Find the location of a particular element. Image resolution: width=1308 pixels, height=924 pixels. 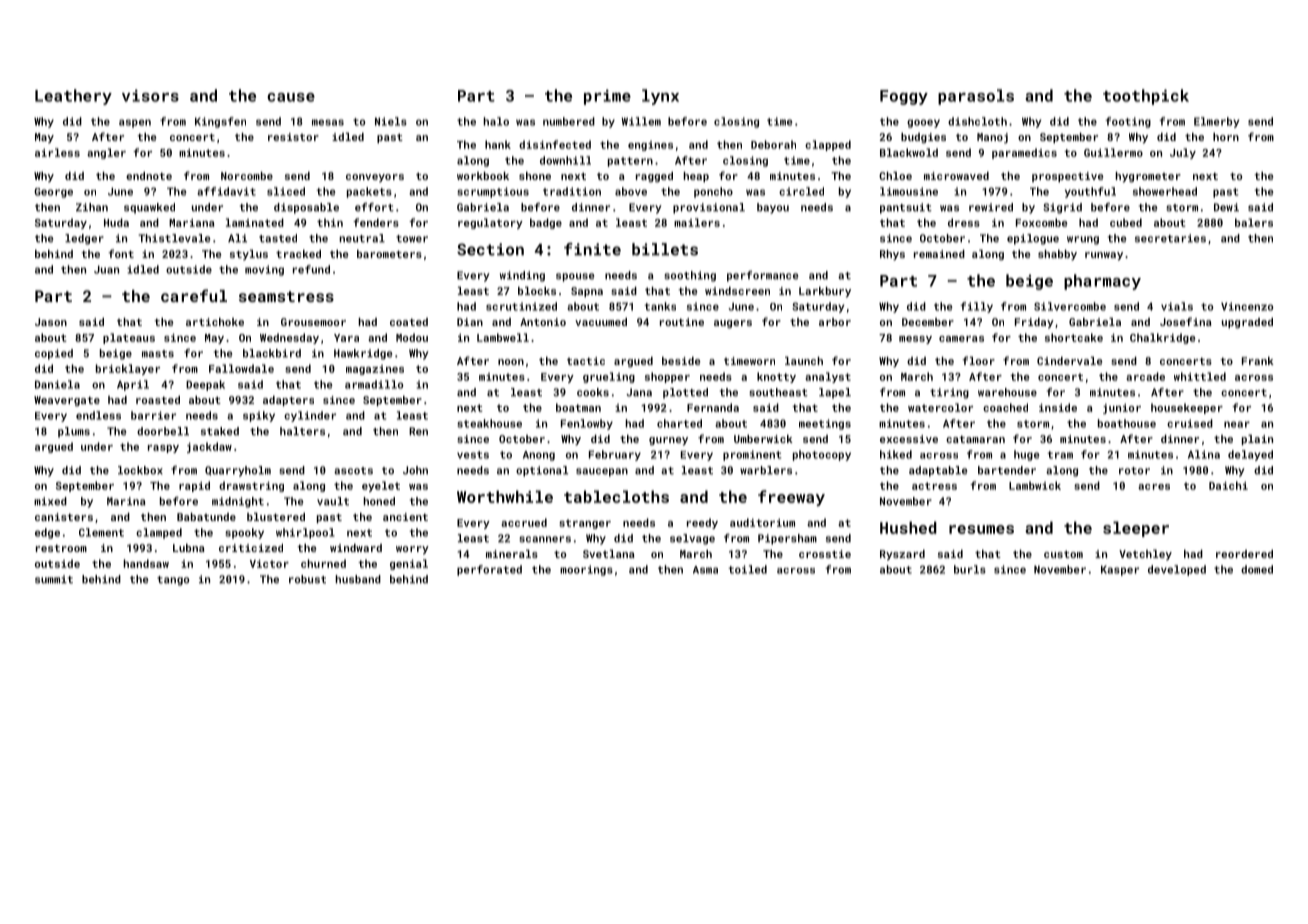

Pipersham is located at coordinates (787, 539).
